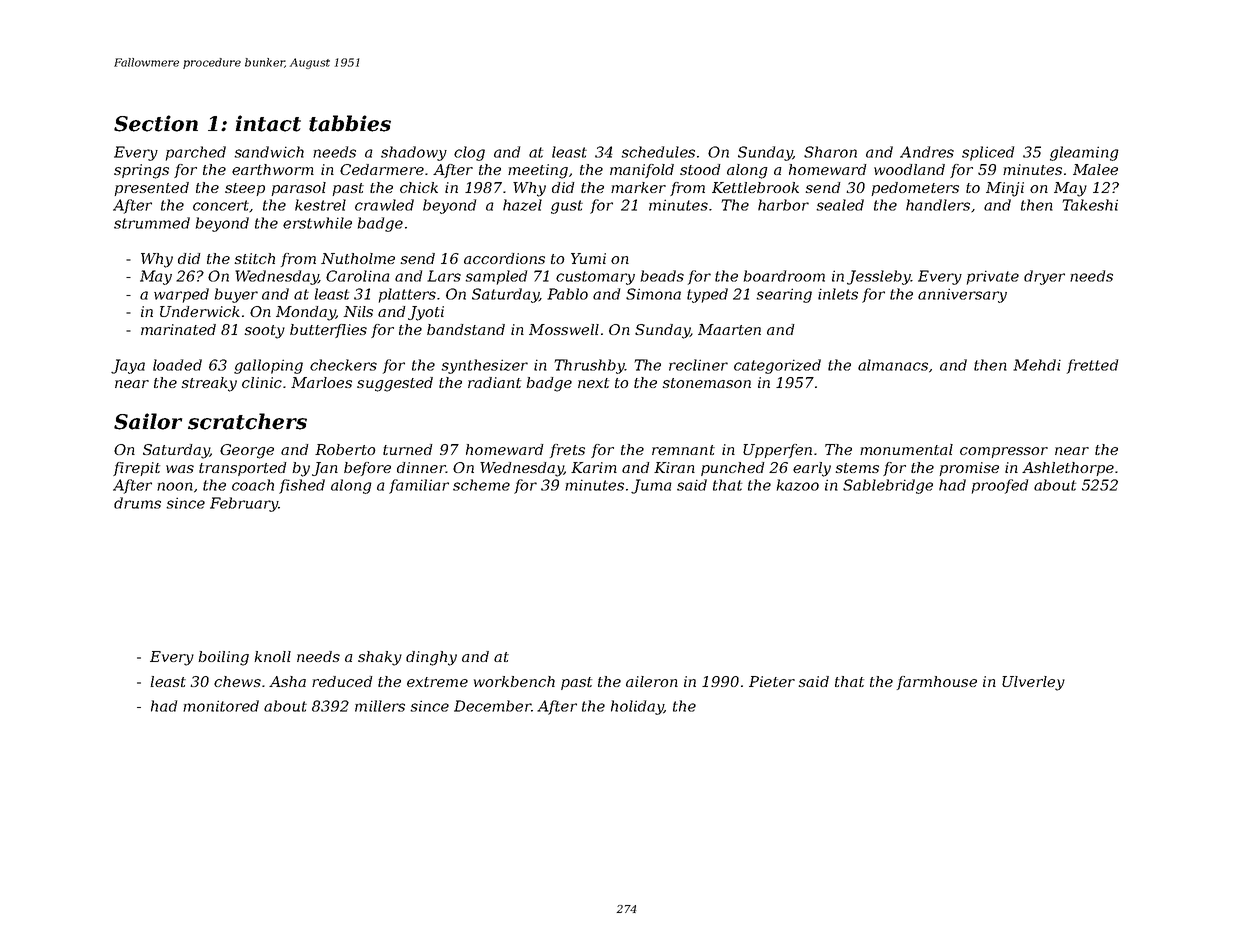 This page has height=952, width=1233. Describe the element at coordinates (772, 681) in the page. I see `Pieter` at that location.
